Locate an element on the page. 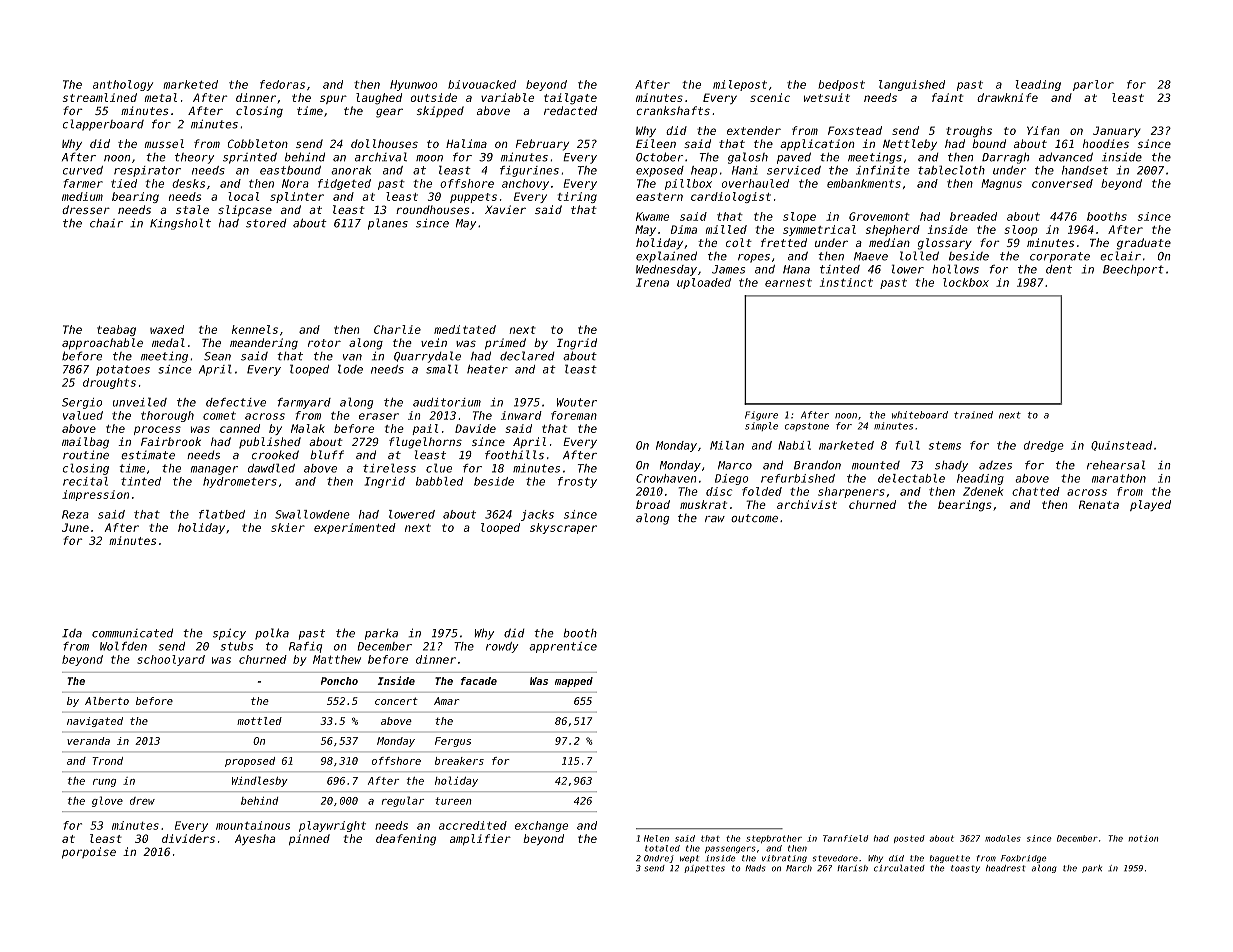 The image size is (1233, 952). Irena is located at coordinates (652, 282).
